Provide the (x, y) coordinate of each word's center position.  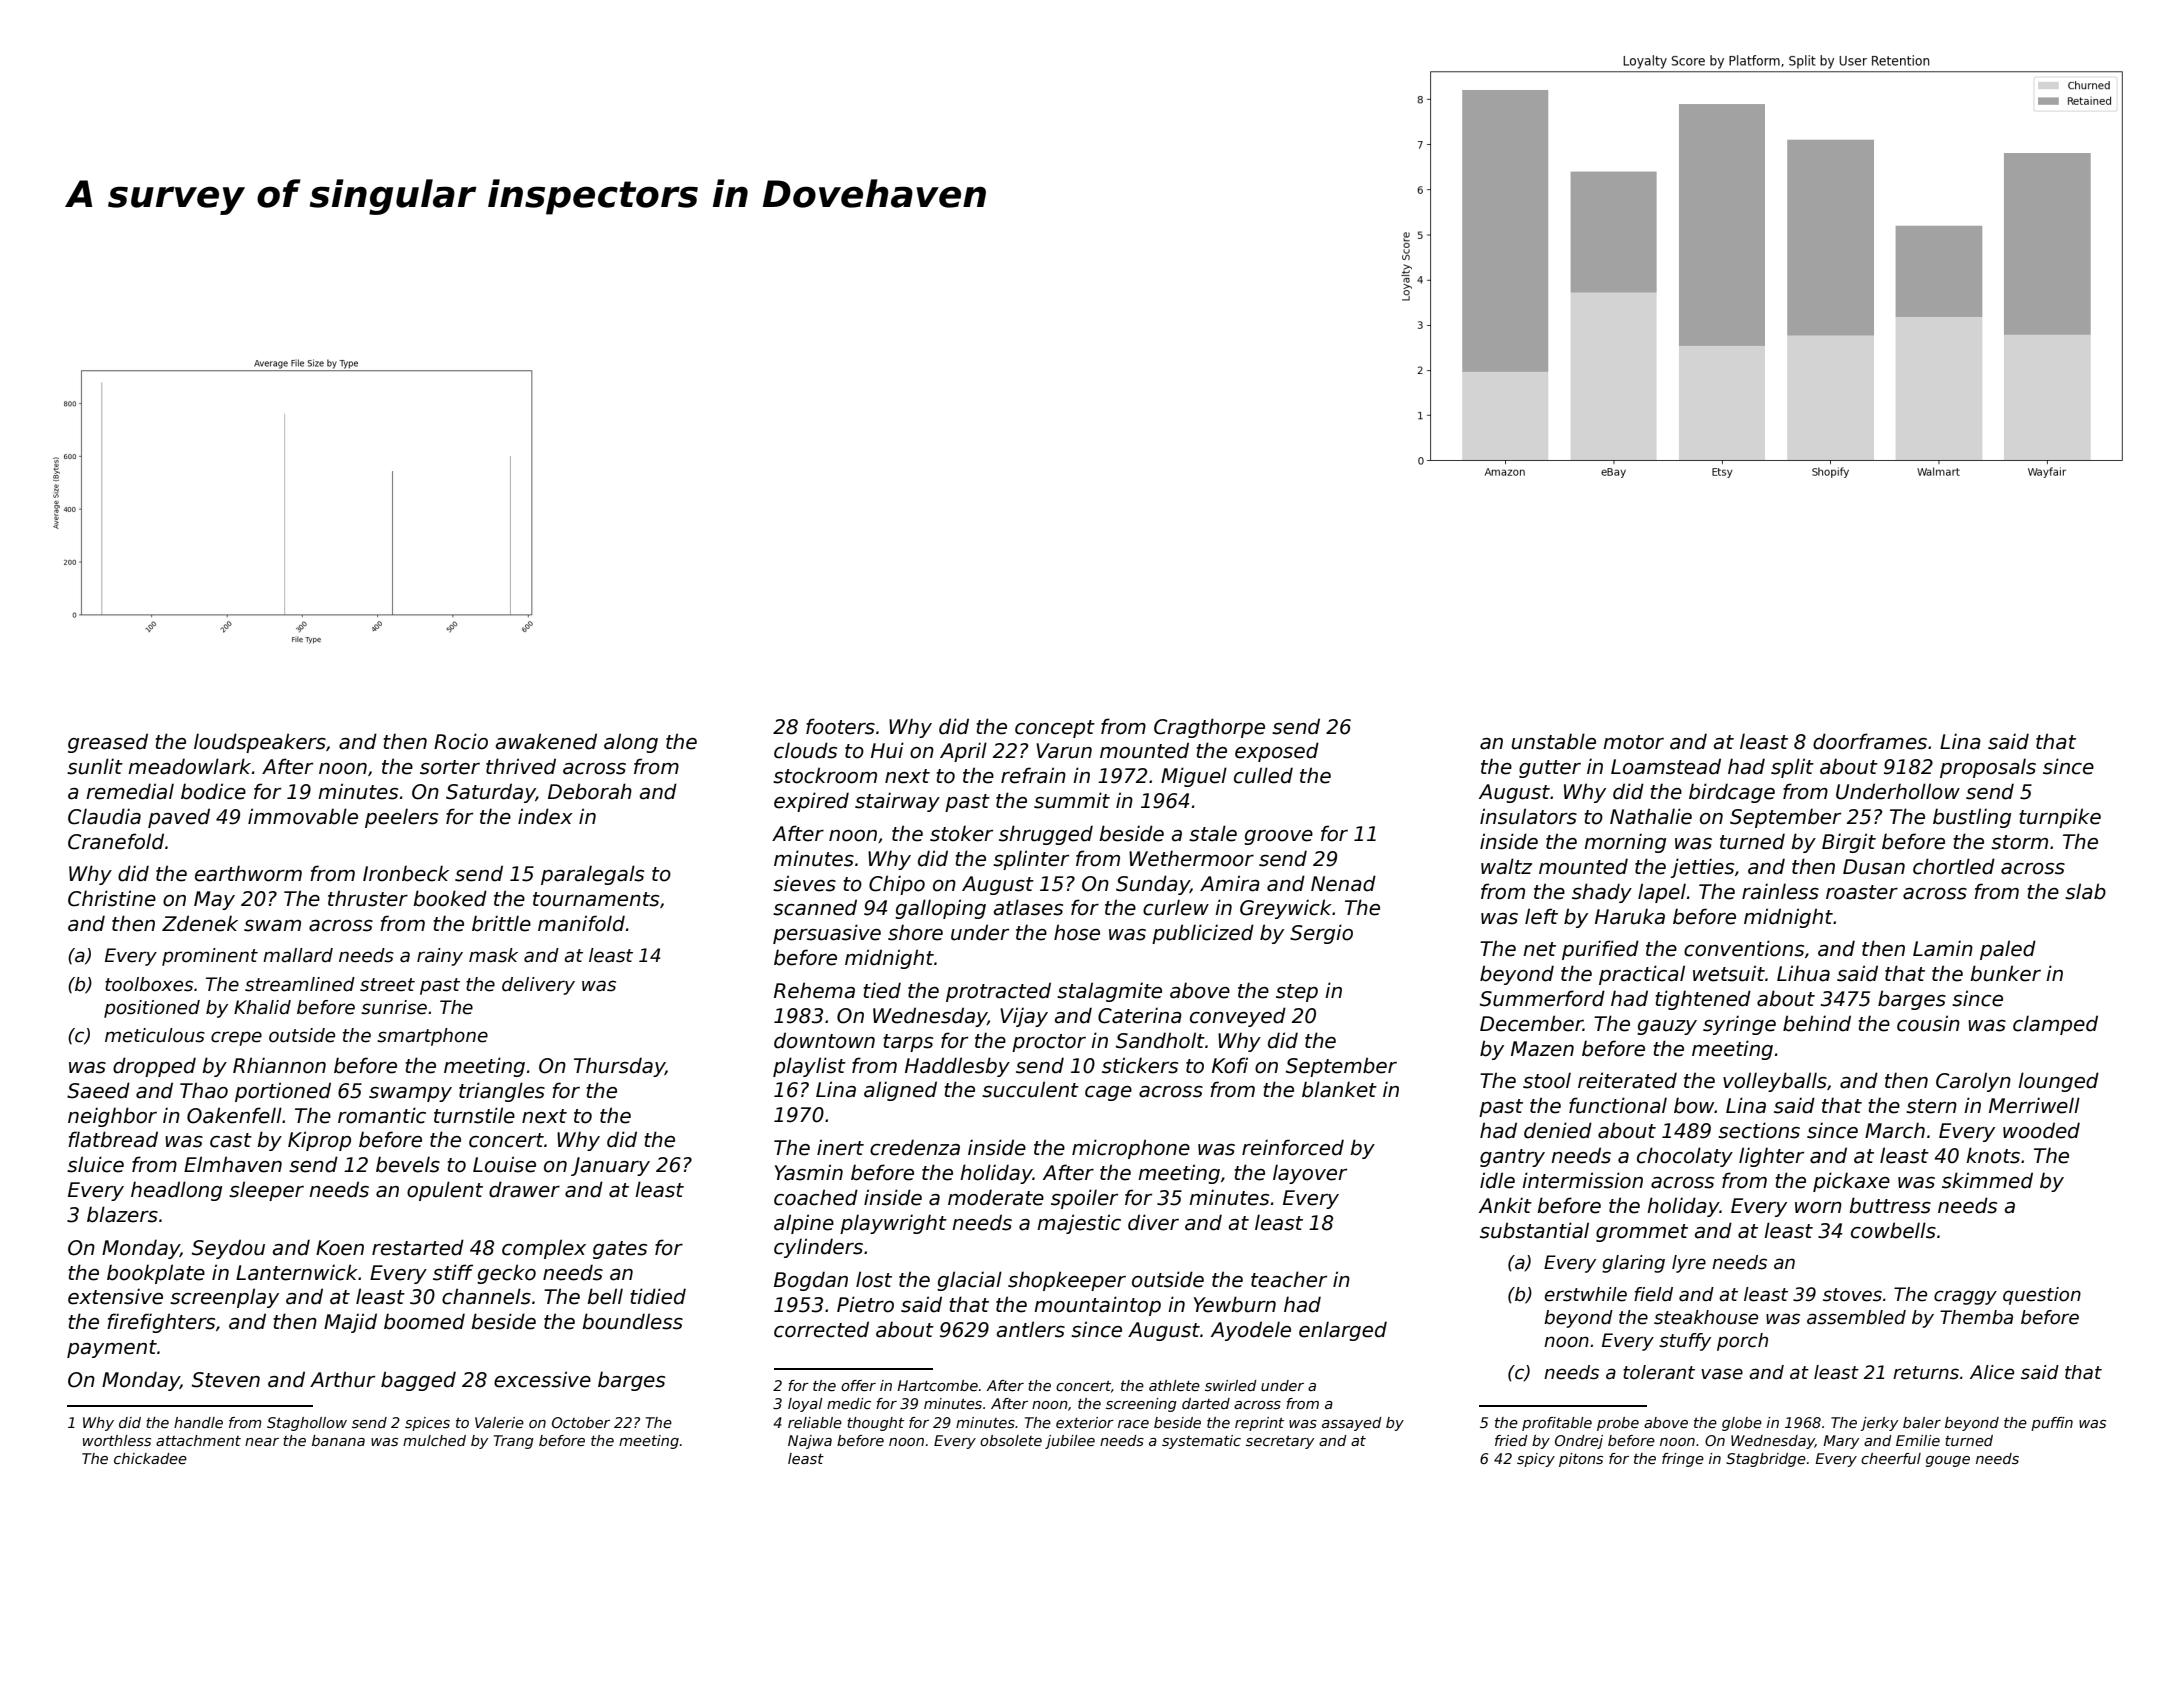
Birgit (1849, 843)
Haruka (1630, 916)
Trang (514, 1442)
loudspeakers (260, 743)
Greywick (1286, 909)
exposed (1277, 752)
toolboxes (149, 984)
